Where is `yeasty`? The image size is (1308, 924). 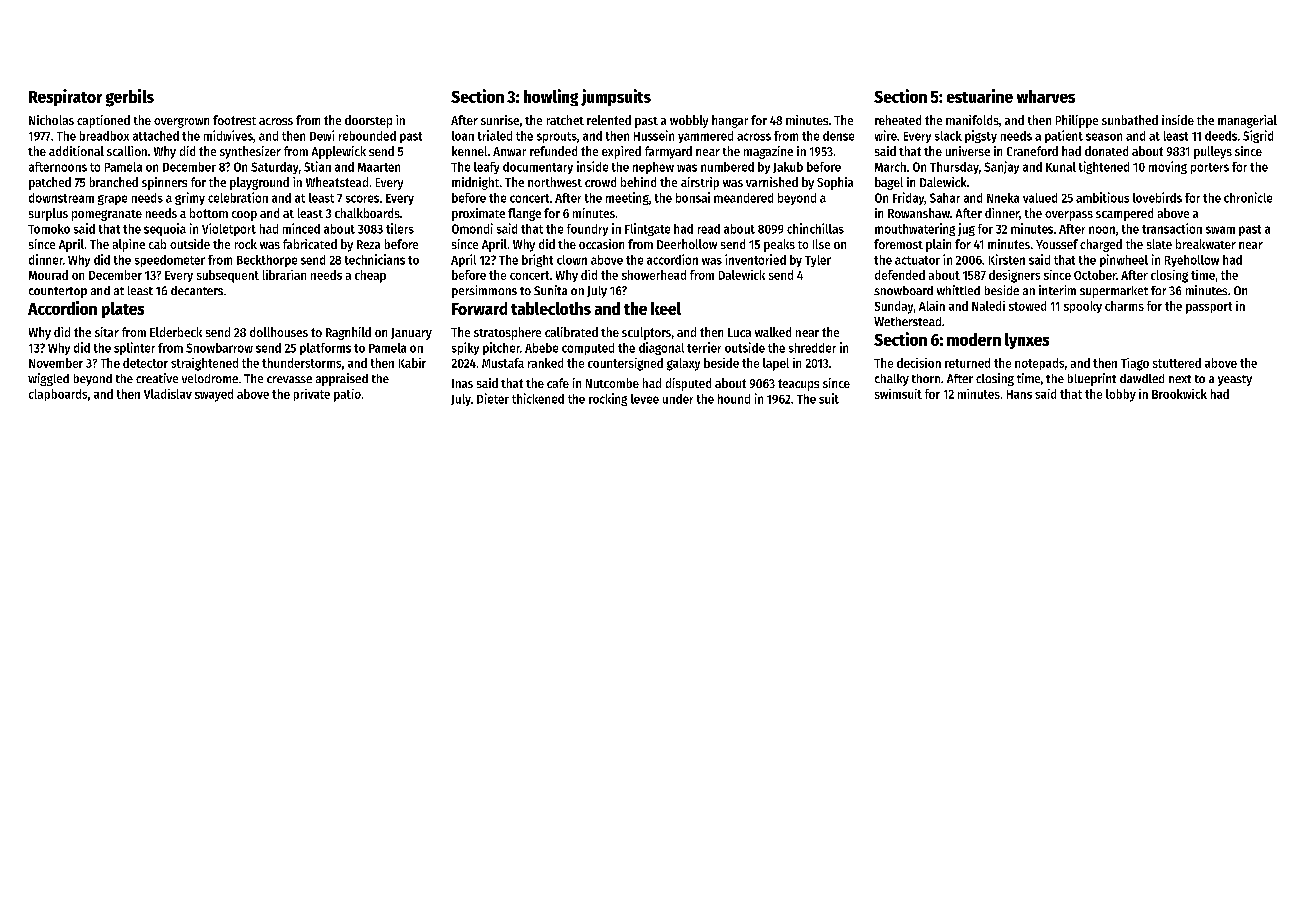 yeasty is located at coordinates (1235, 380).
